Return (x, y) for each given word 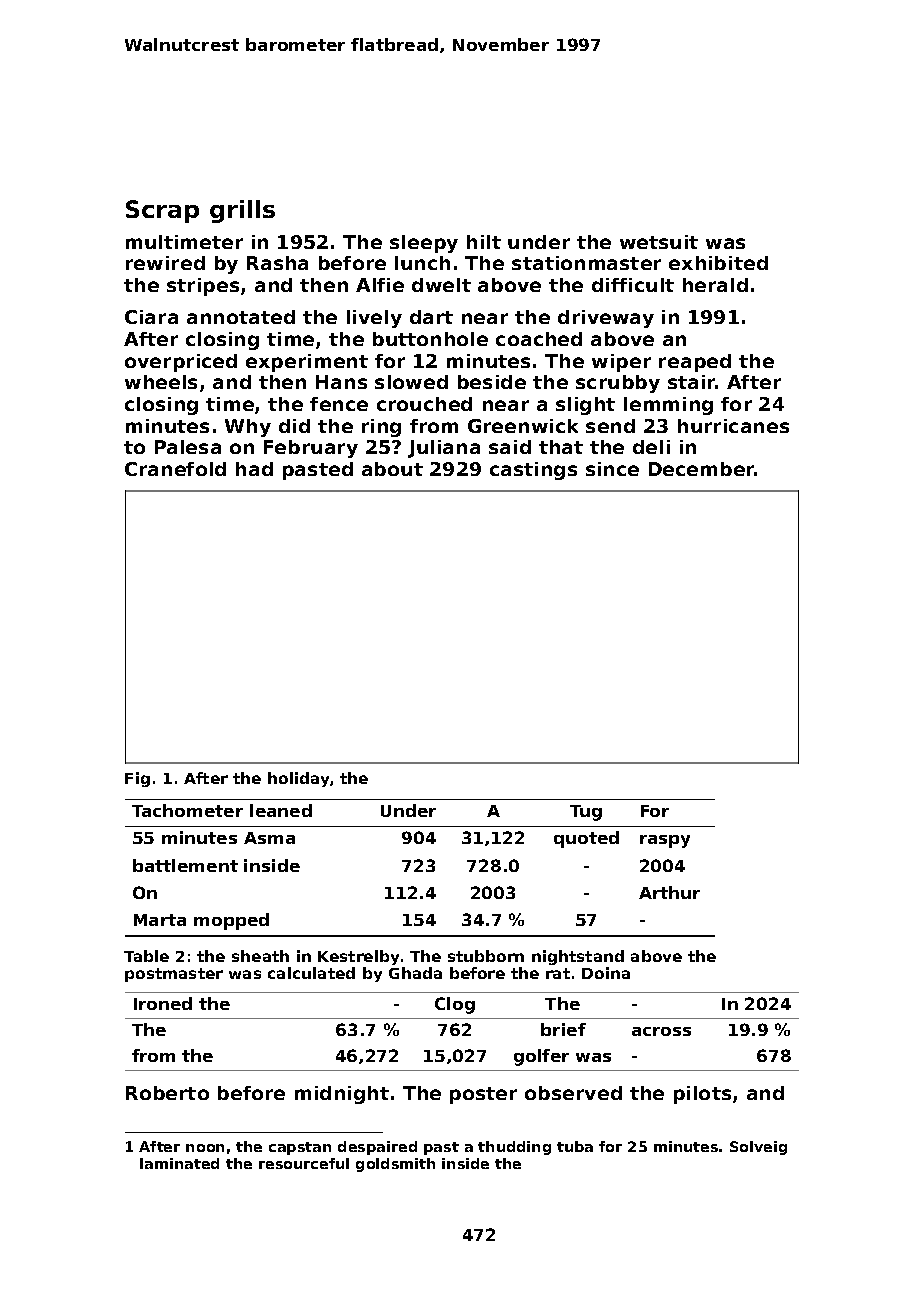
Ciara (151, 317)
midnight (342, 1095)
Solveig (758, 1148)
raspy (665, 841)
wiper (621, 363)
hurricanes (733, 426)
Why (248, 428)
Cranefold (175, 469)
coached (539, 339)
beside (492, 382)
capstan (300, 1148)
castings (533, 471)
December (702, 469)
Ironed (163, 1003)
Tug (586, 813)
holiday (298, 779)
